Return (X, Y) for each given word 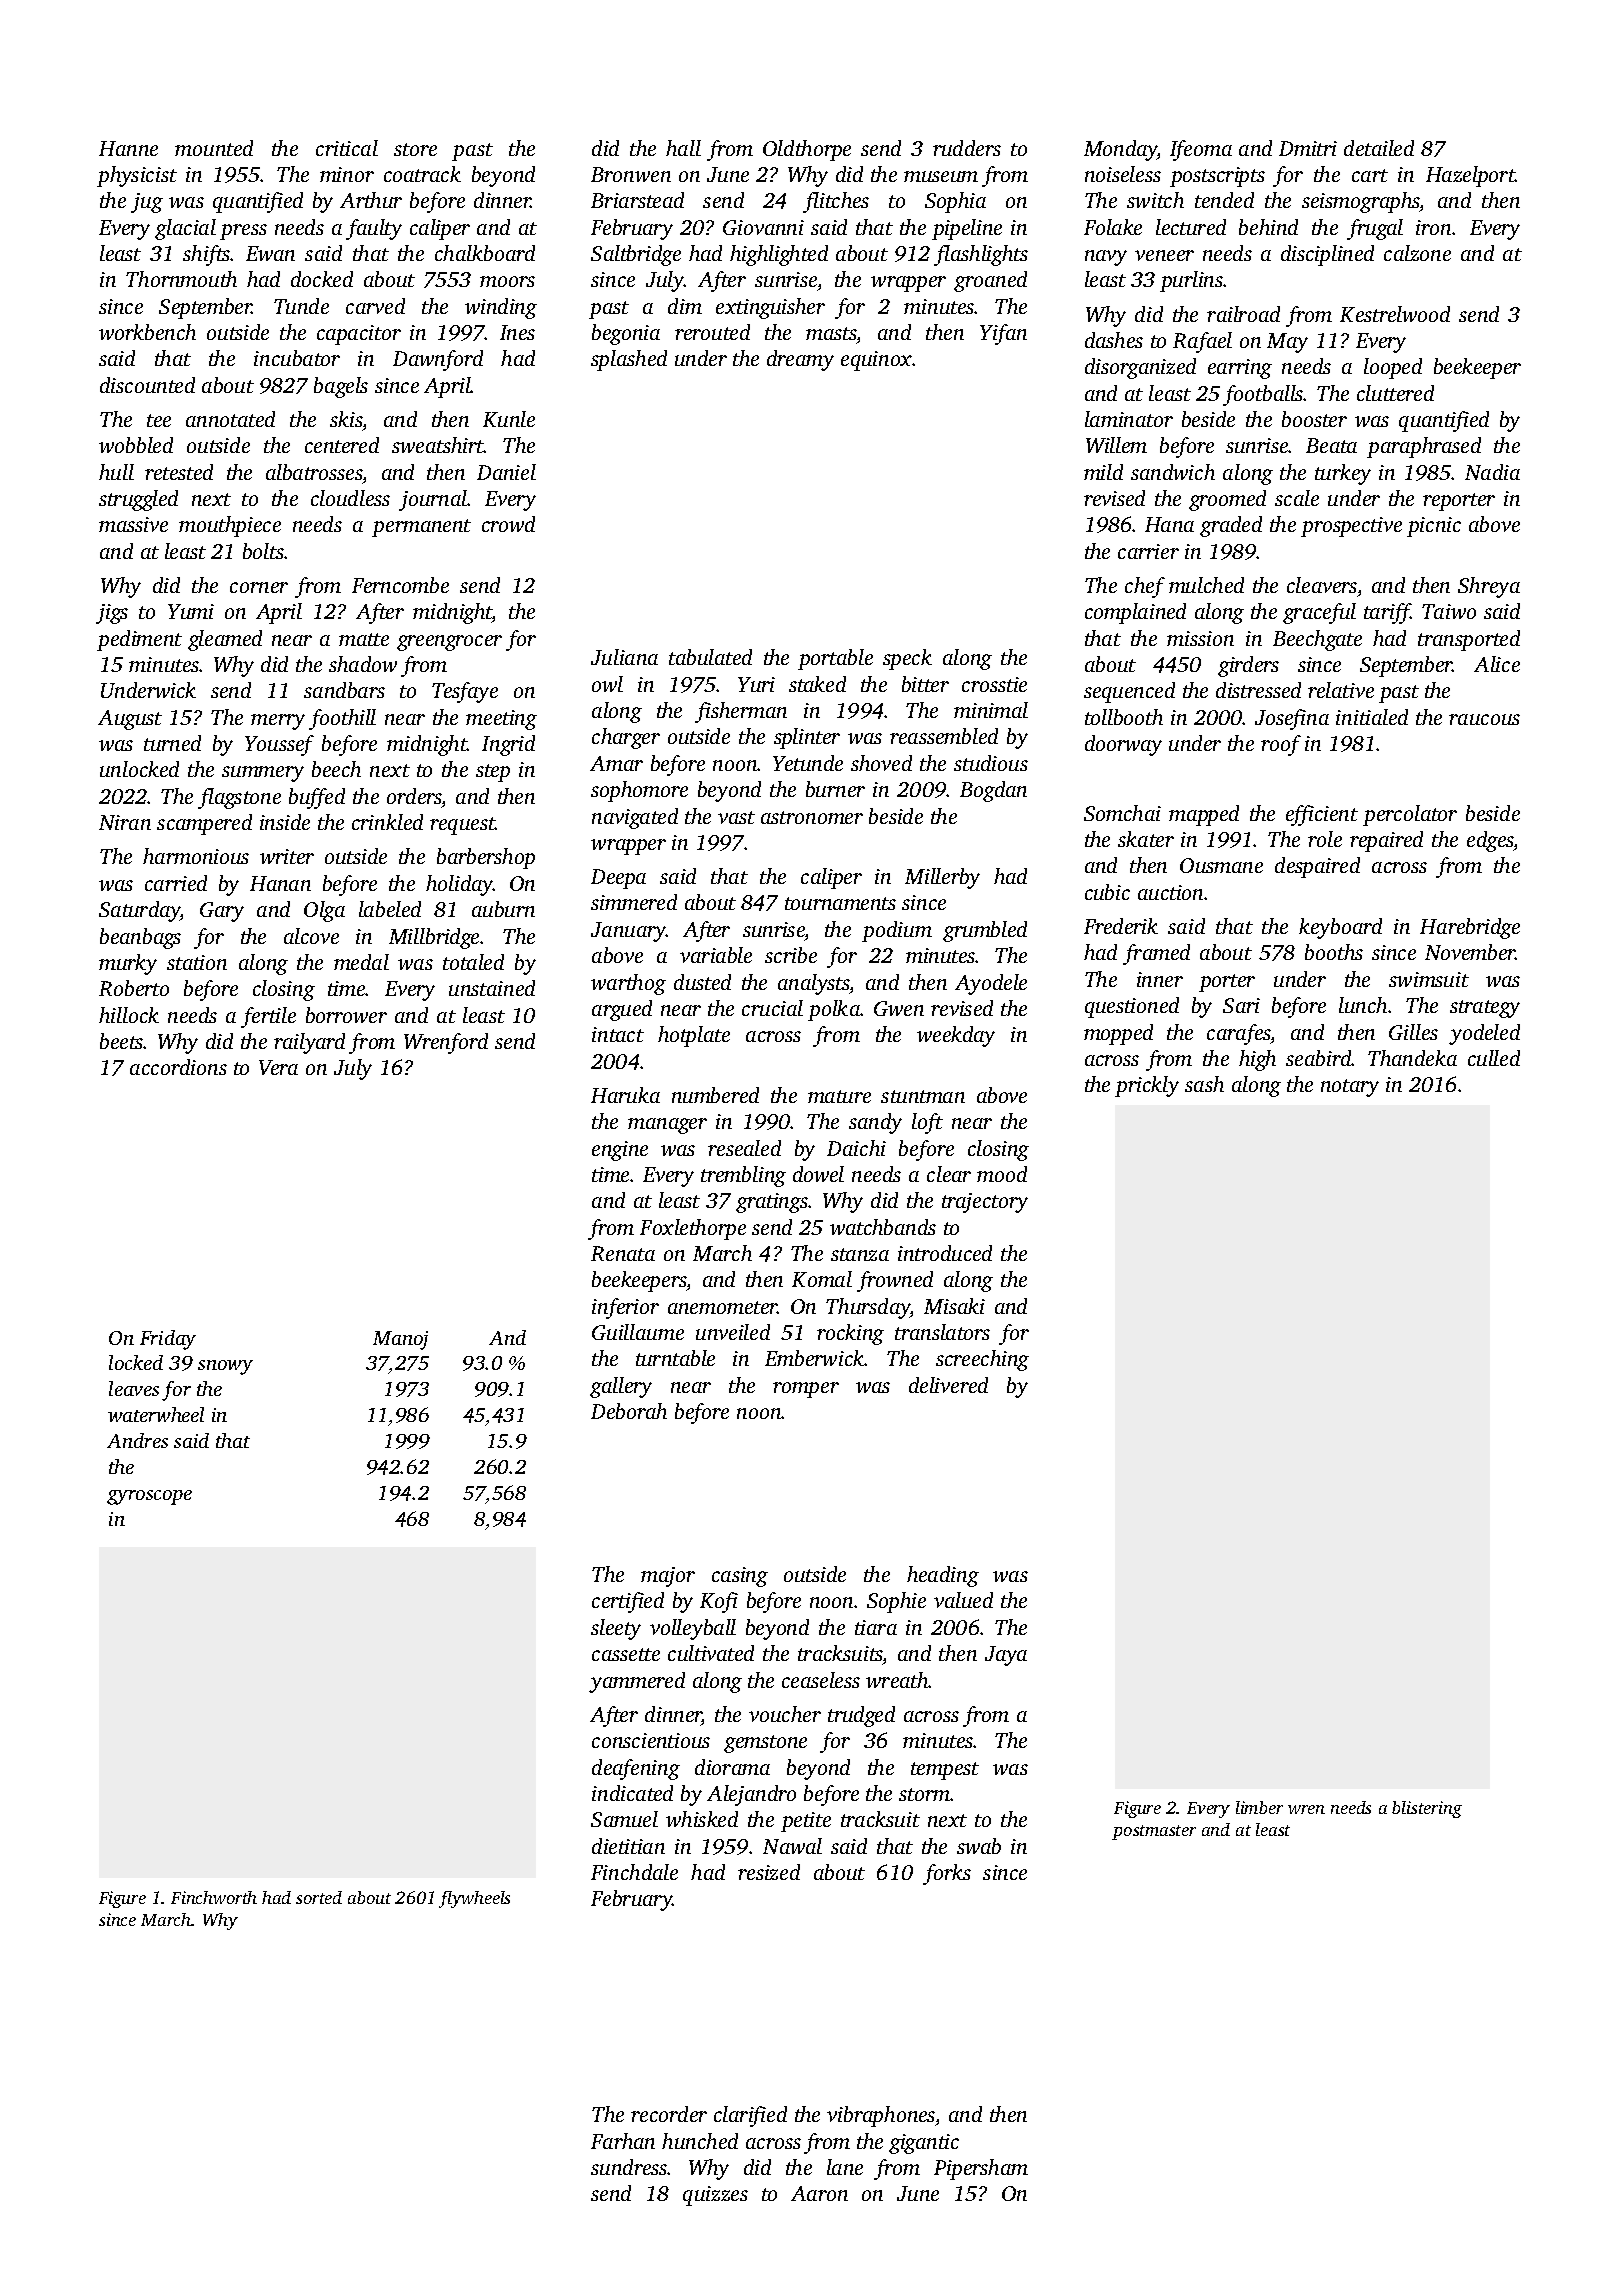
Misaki (954, 1306)
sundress (629, 2167)
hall (683, 148)
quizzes (715, 2196)
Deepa (618, 879)
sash (1204, 1084)
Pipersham (981, 2169)
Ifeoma (1201, 150)
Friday (168, 1340)
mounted (214, 148)
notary (1350, 1088)
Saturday (140, 911)
